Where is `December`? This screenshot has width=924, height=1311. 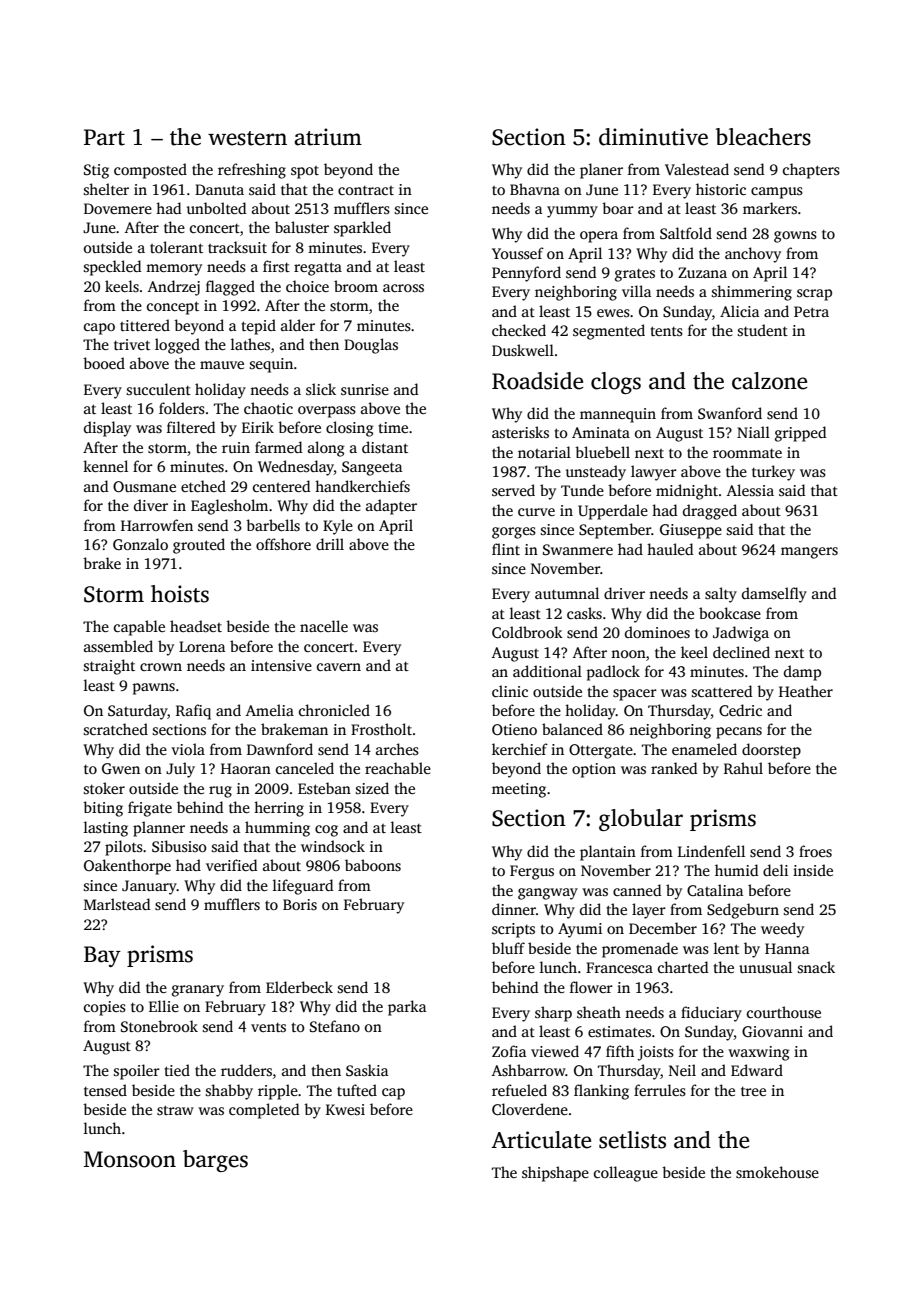 December is located at coordinates (663, 928).
